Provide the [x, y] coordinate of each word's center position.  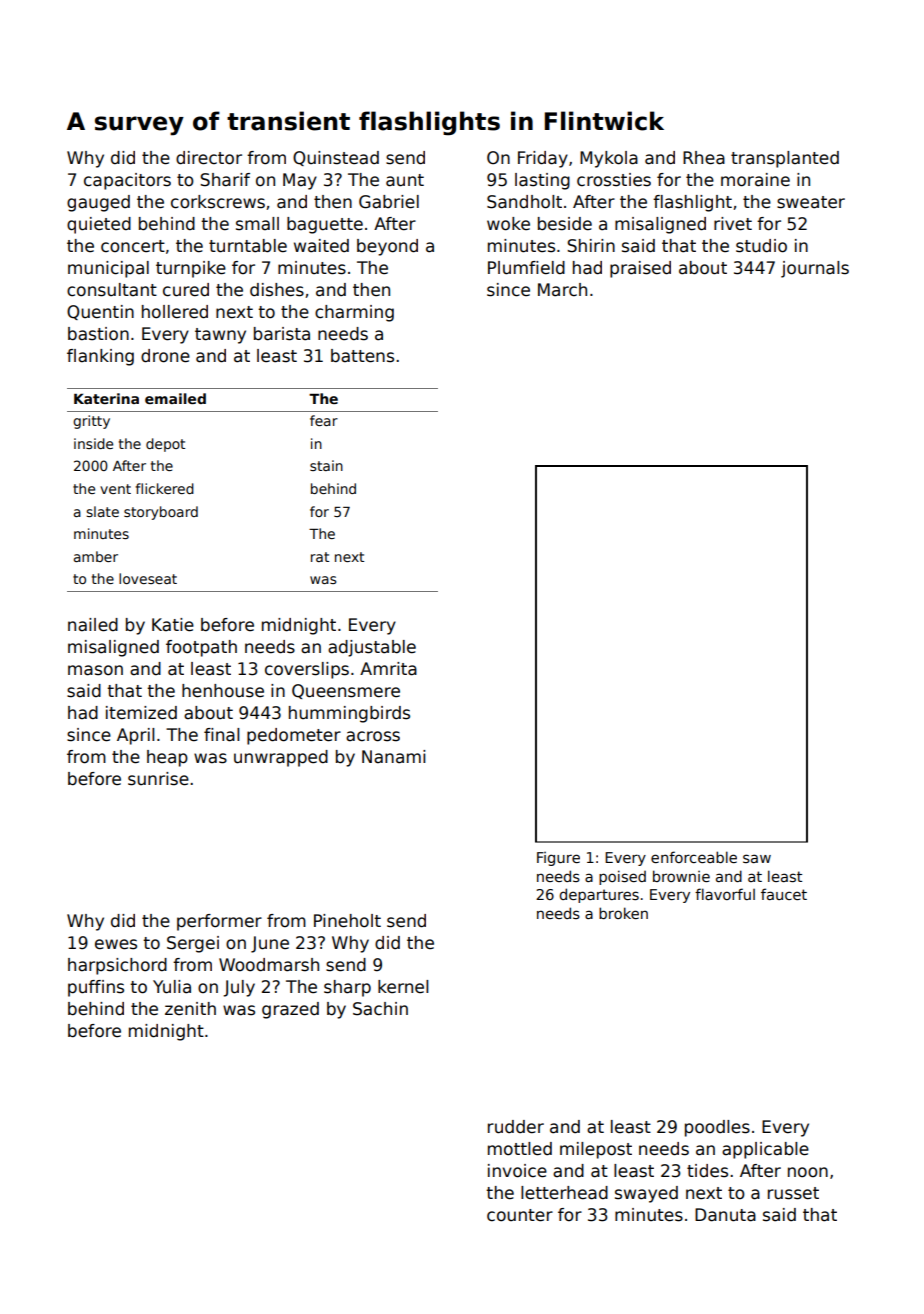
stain [326, 465]
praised [640, 269]
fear [324, 420]
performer [219, 922]
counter [520, 1215]
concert [133, 246]
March [562, 290]
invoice [517, 1171]
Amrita [388, 669]
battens [362, 356]
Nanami [393, 757]
